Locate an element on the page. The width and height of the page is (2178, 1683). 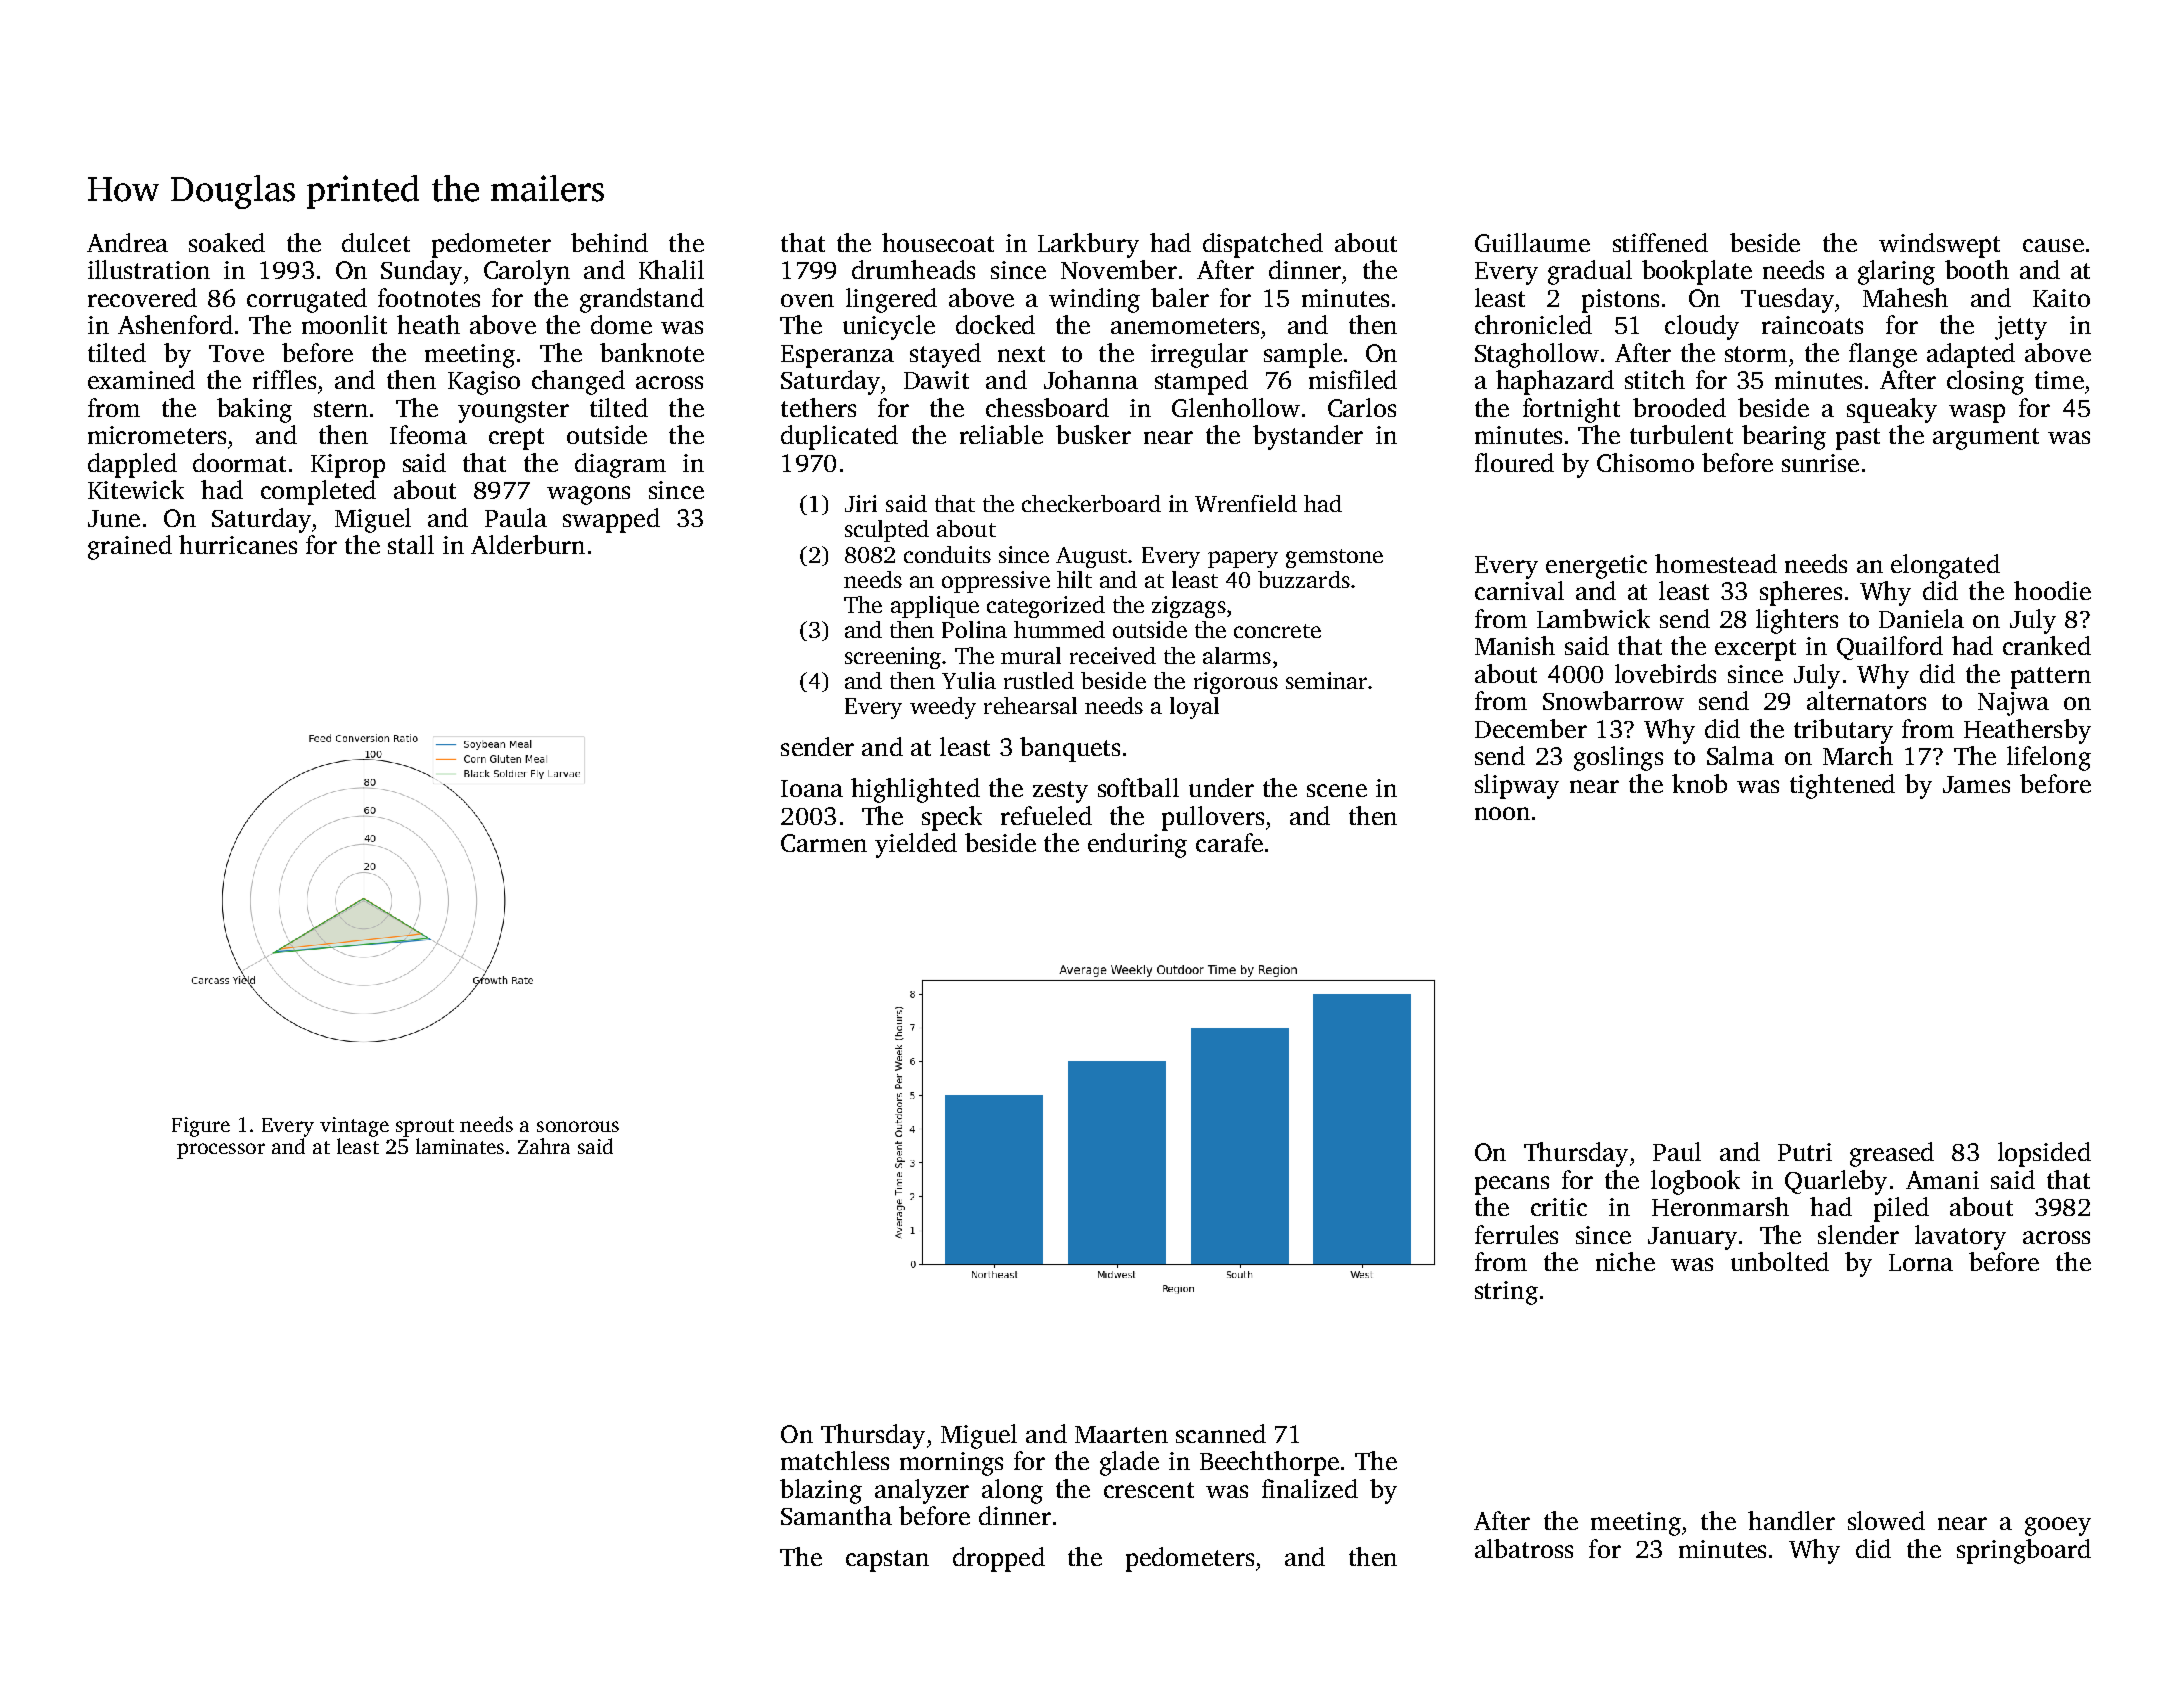
energetic is located at coordinates (1596, 567).
